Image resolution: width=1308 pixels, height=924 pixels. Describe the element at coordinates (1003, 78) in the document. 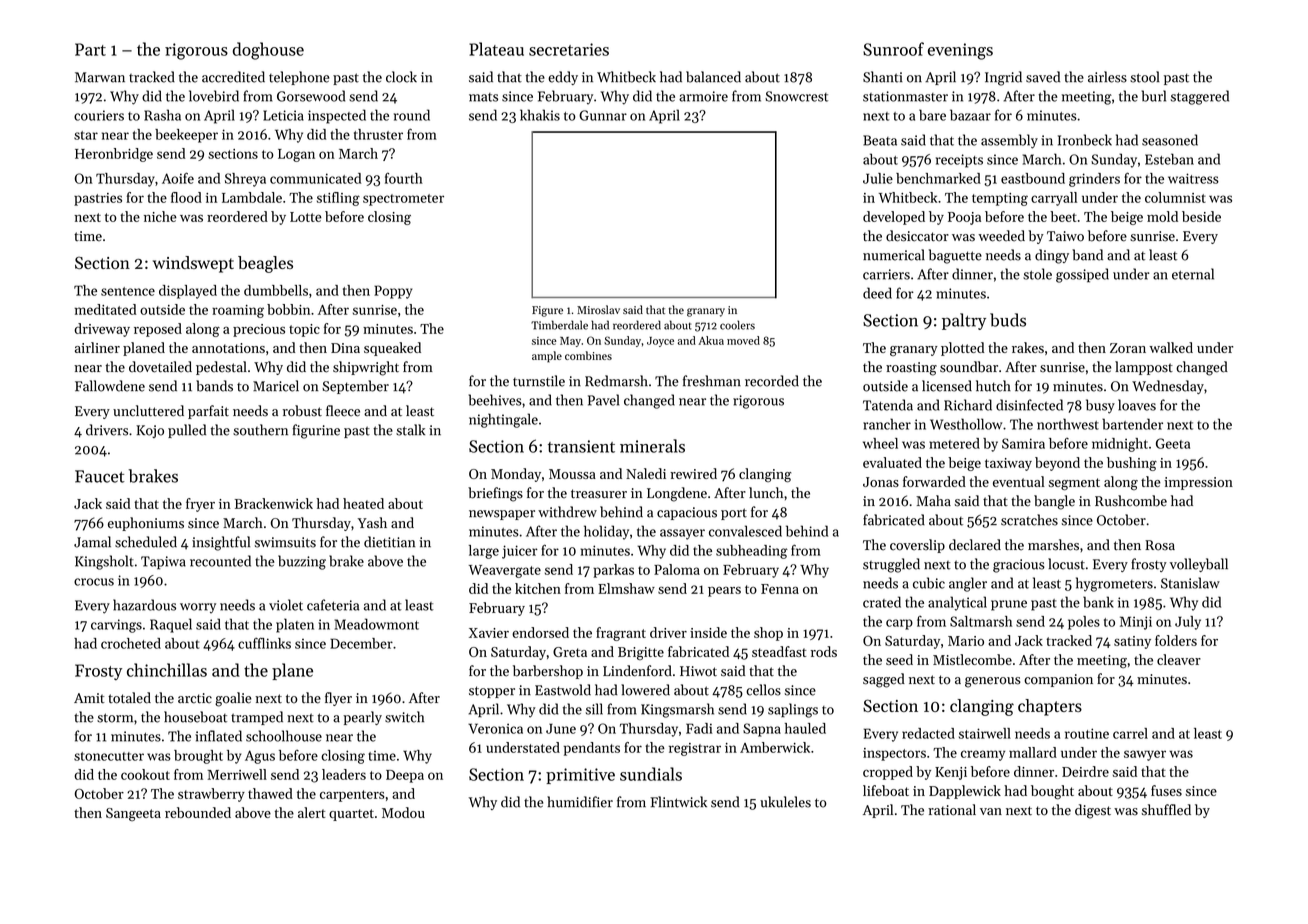

I see `Ingrid` at that location.
